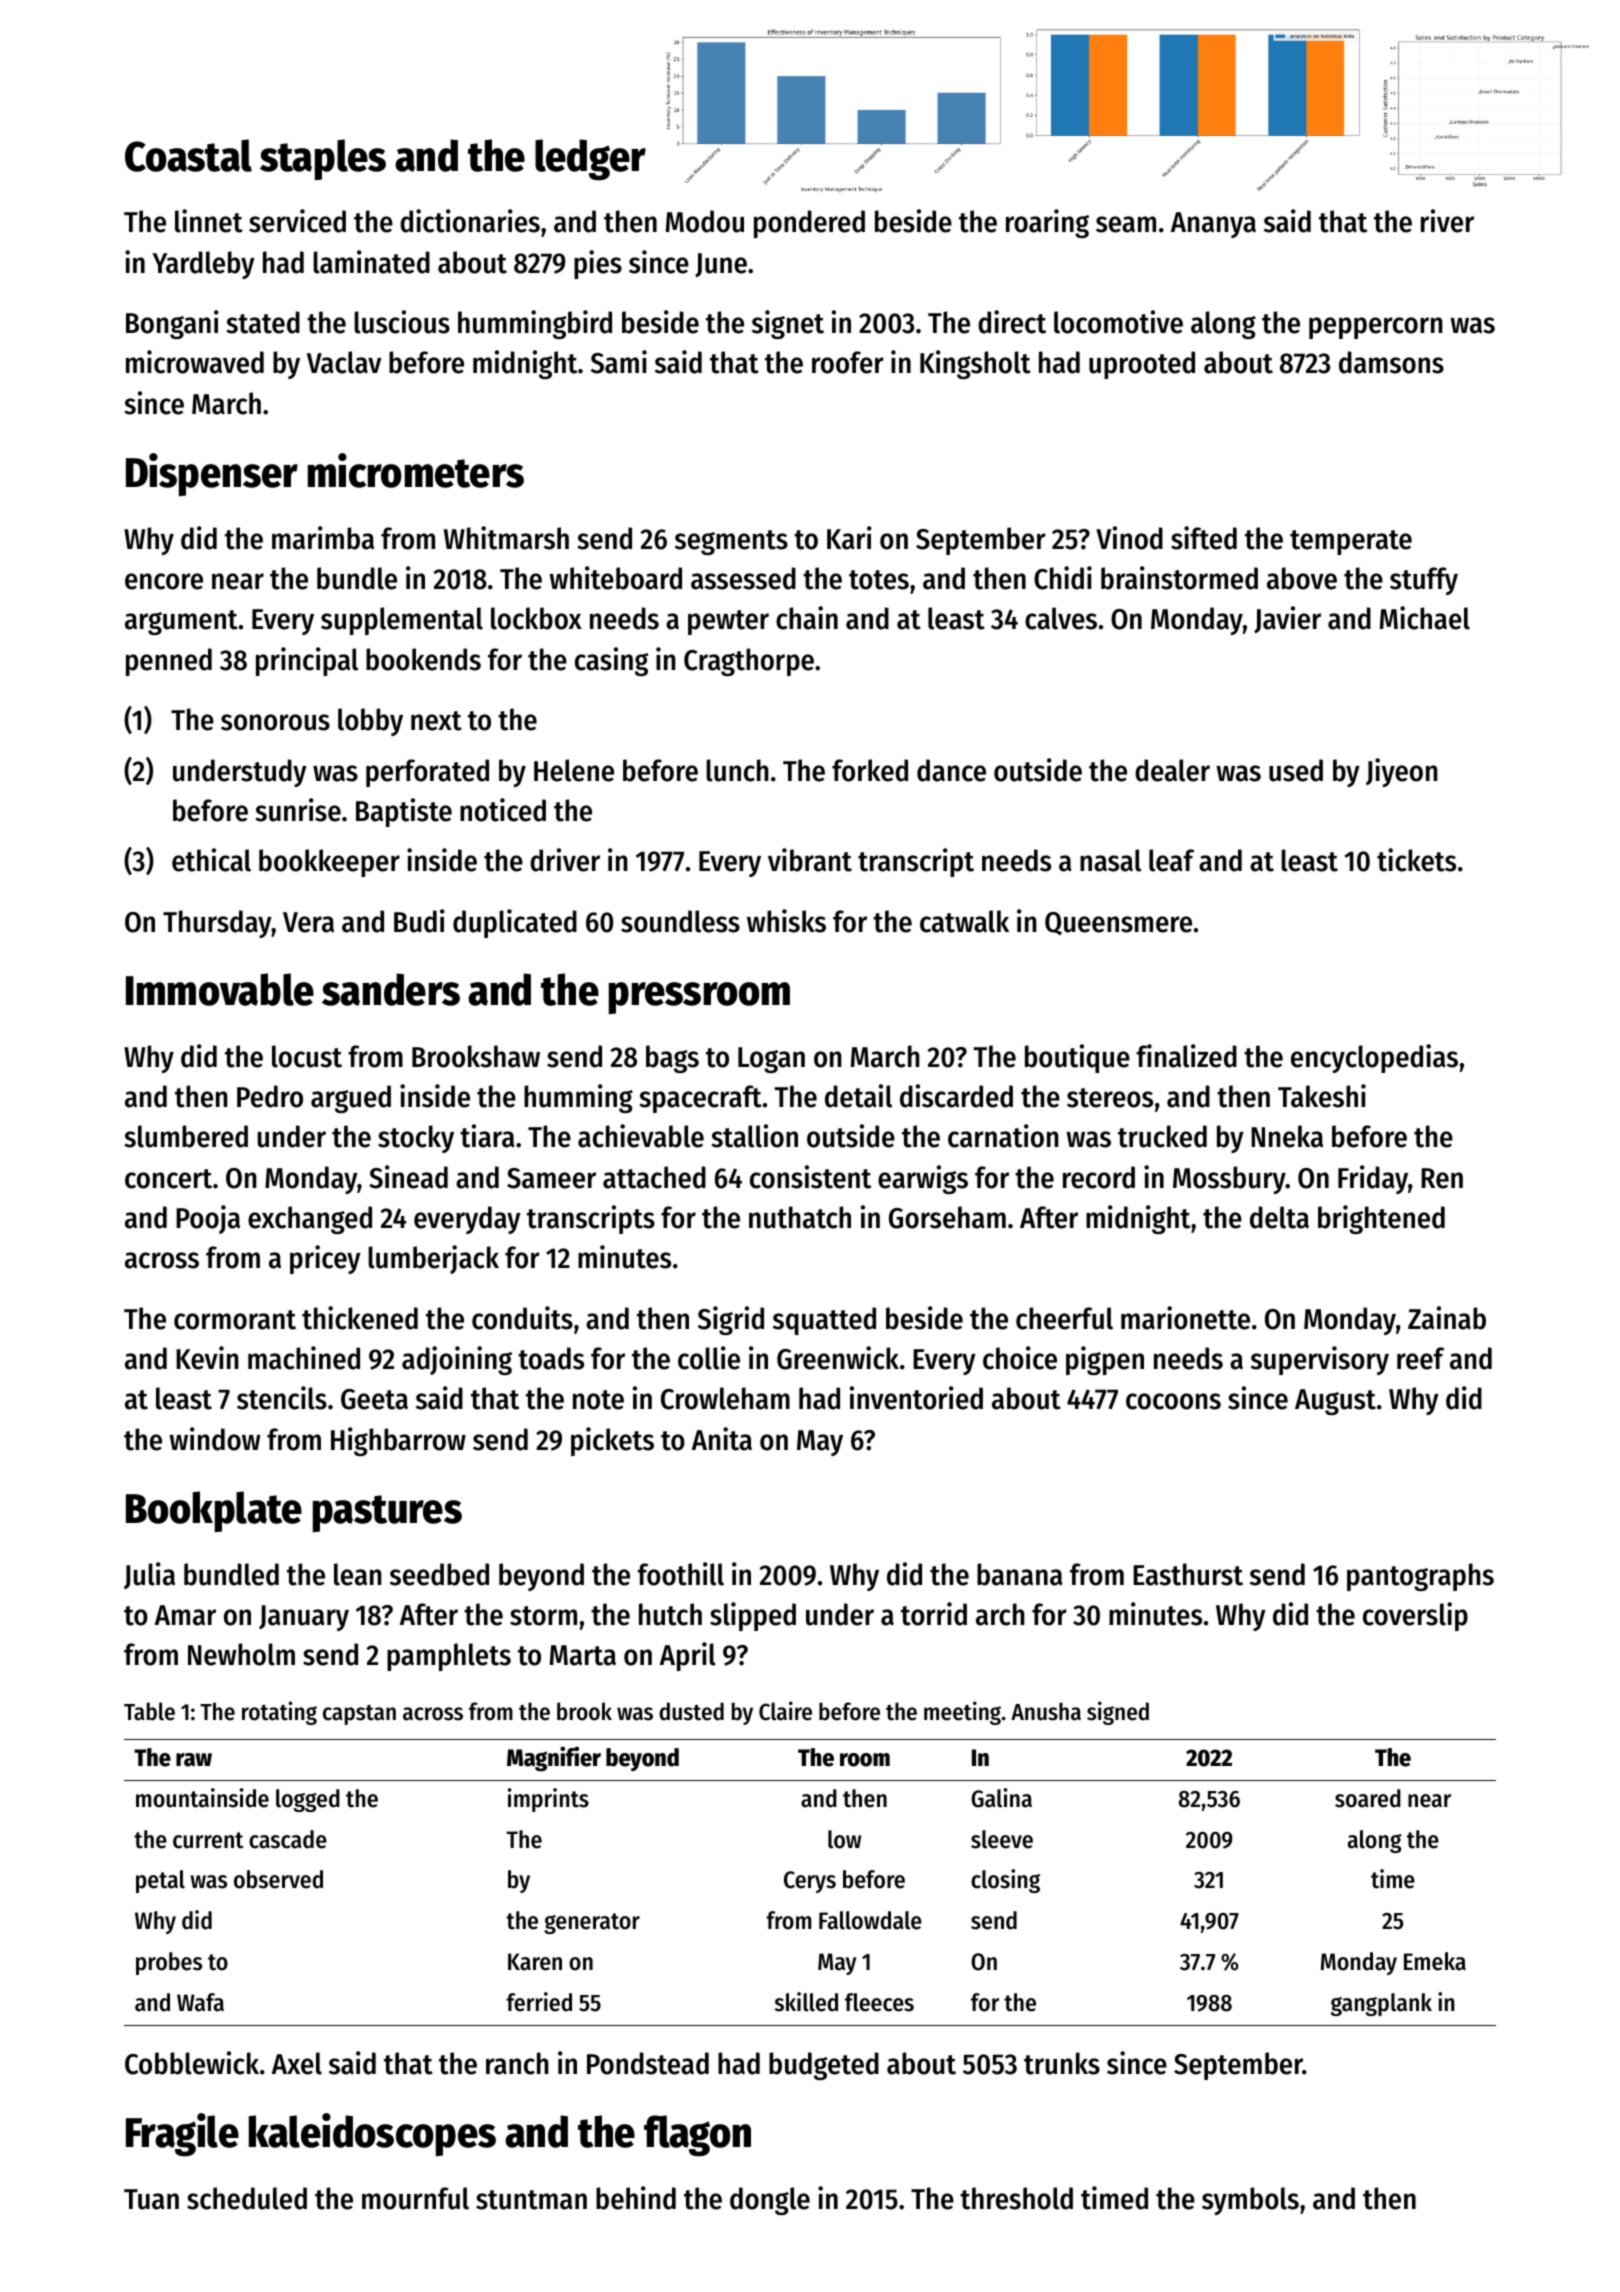  Describe the element at coordinates (1287, 619) in the document. I see `Javier` at that location.
